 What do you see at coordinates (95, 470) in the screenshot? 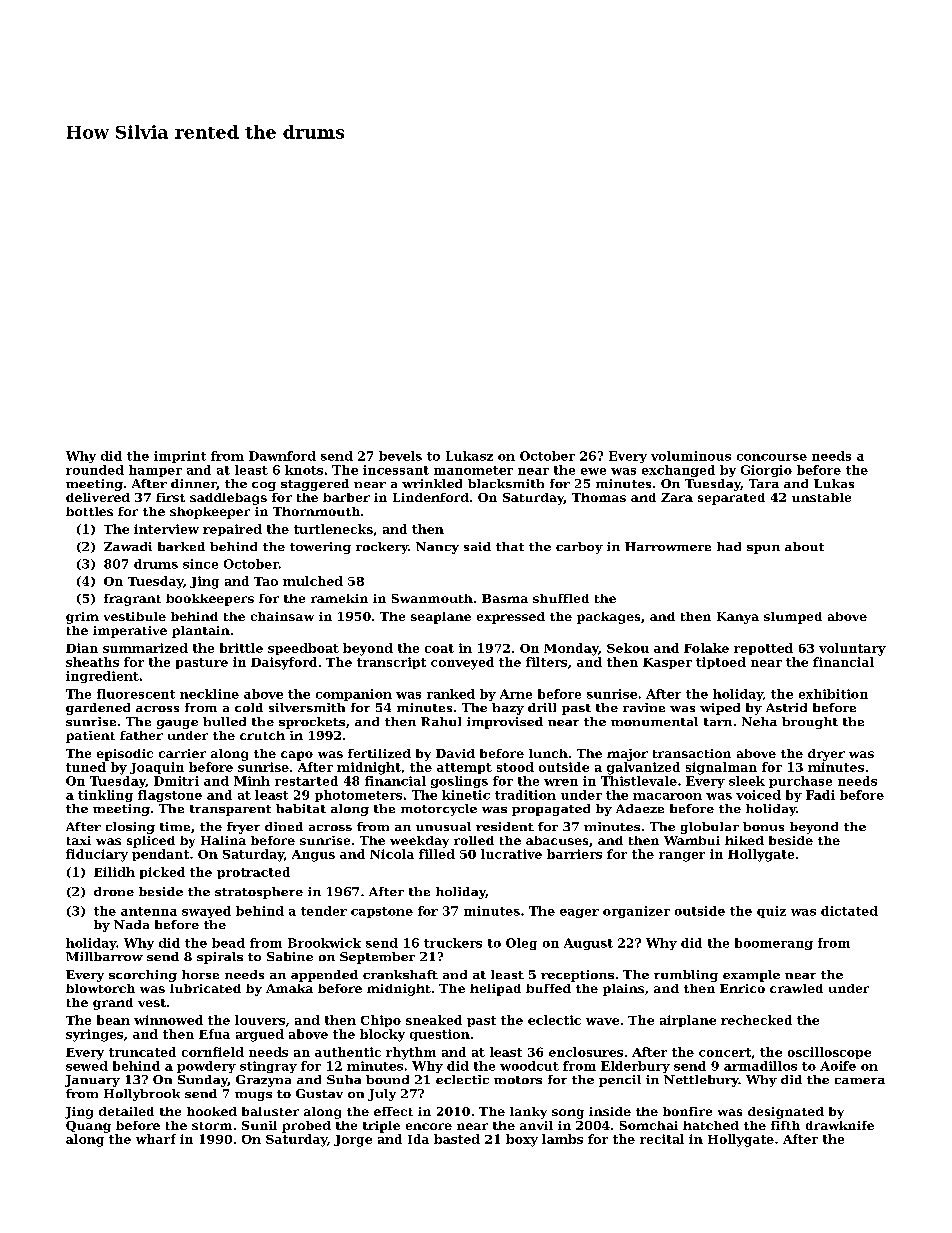
I see `rounded` at bounding box center [95, 470].
